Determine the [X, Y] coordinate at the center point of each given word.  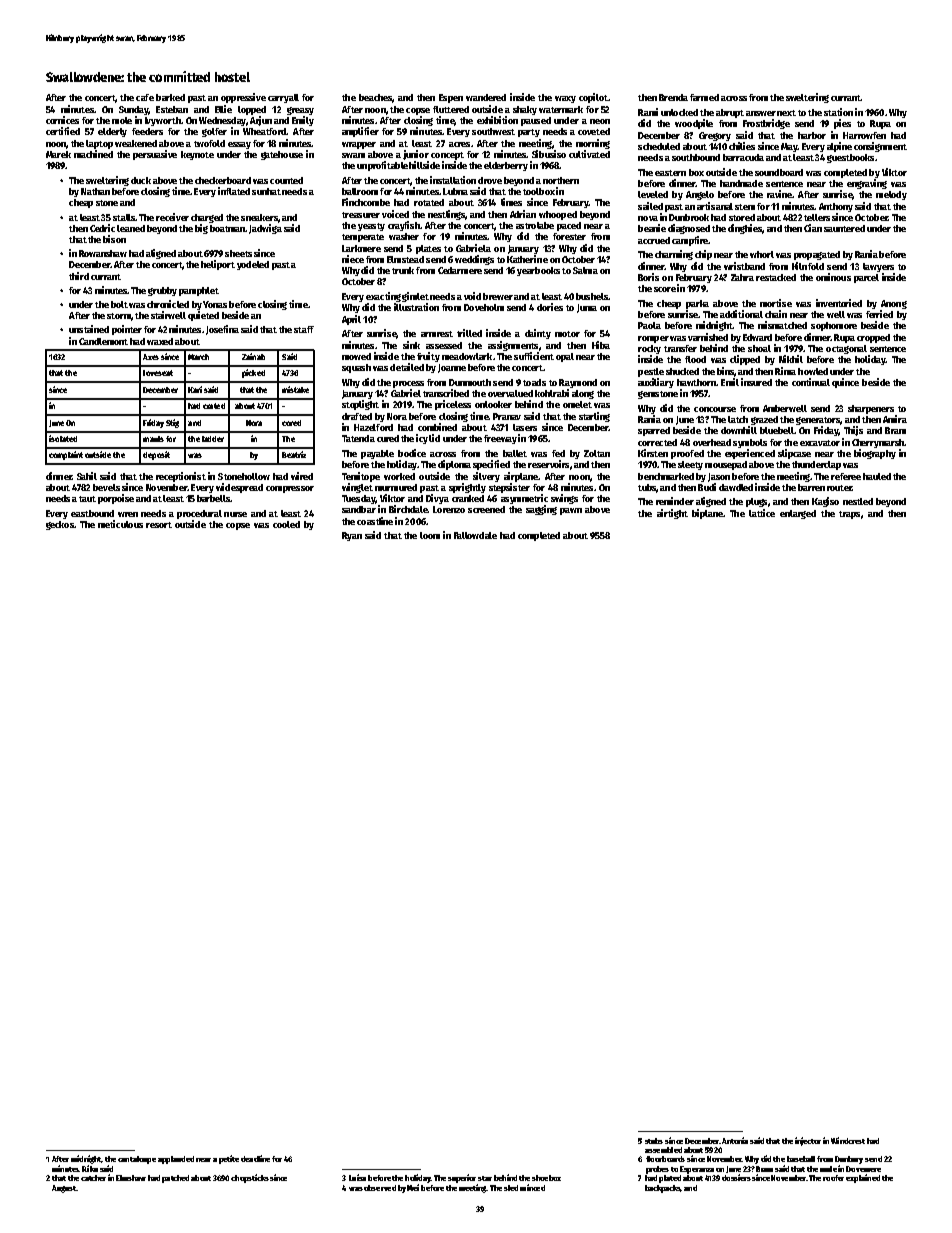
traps [849, 515]
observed [380, 1188]
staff [304, 329]
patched [175, 1179]
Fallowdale [475, 535]
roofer [833, 1178]
